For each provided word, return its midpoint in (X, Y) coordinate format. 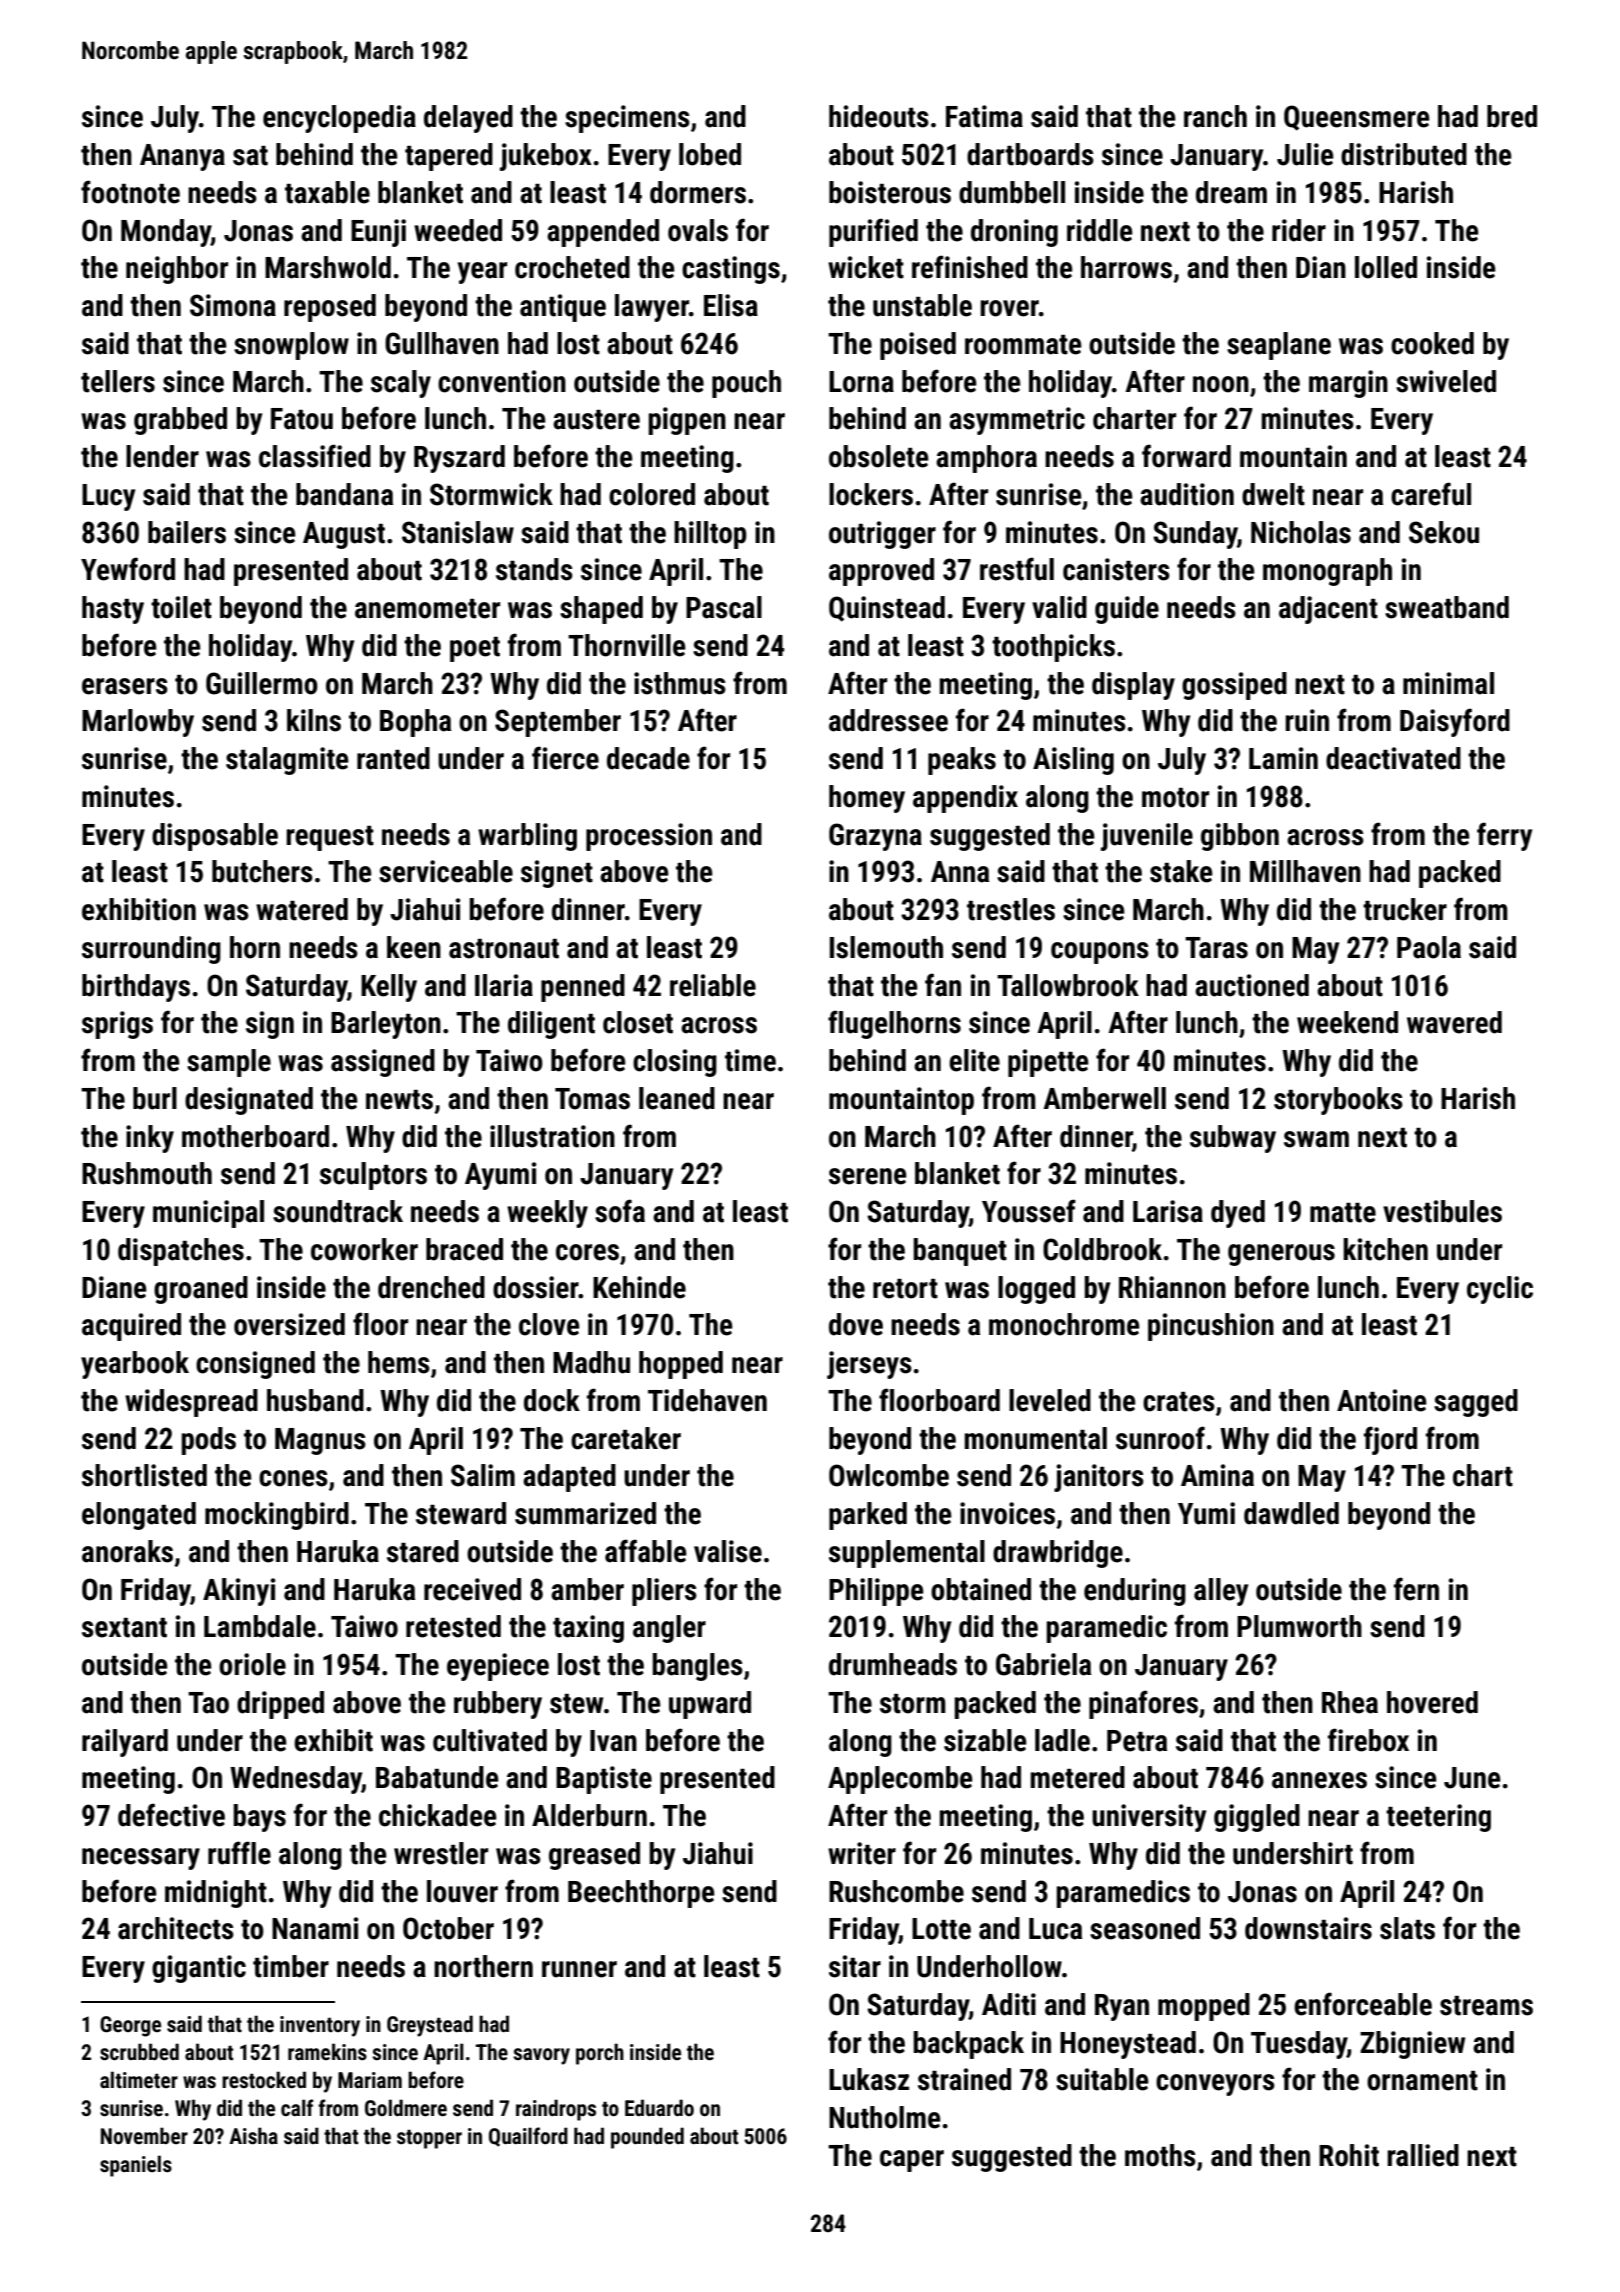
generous (1281, 1255)
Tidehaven (707, 1400)
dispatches (181, 1252)
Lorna (861, 382)
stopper (429, 2139)
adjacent (1328, 610)
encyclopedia (339, 119)
